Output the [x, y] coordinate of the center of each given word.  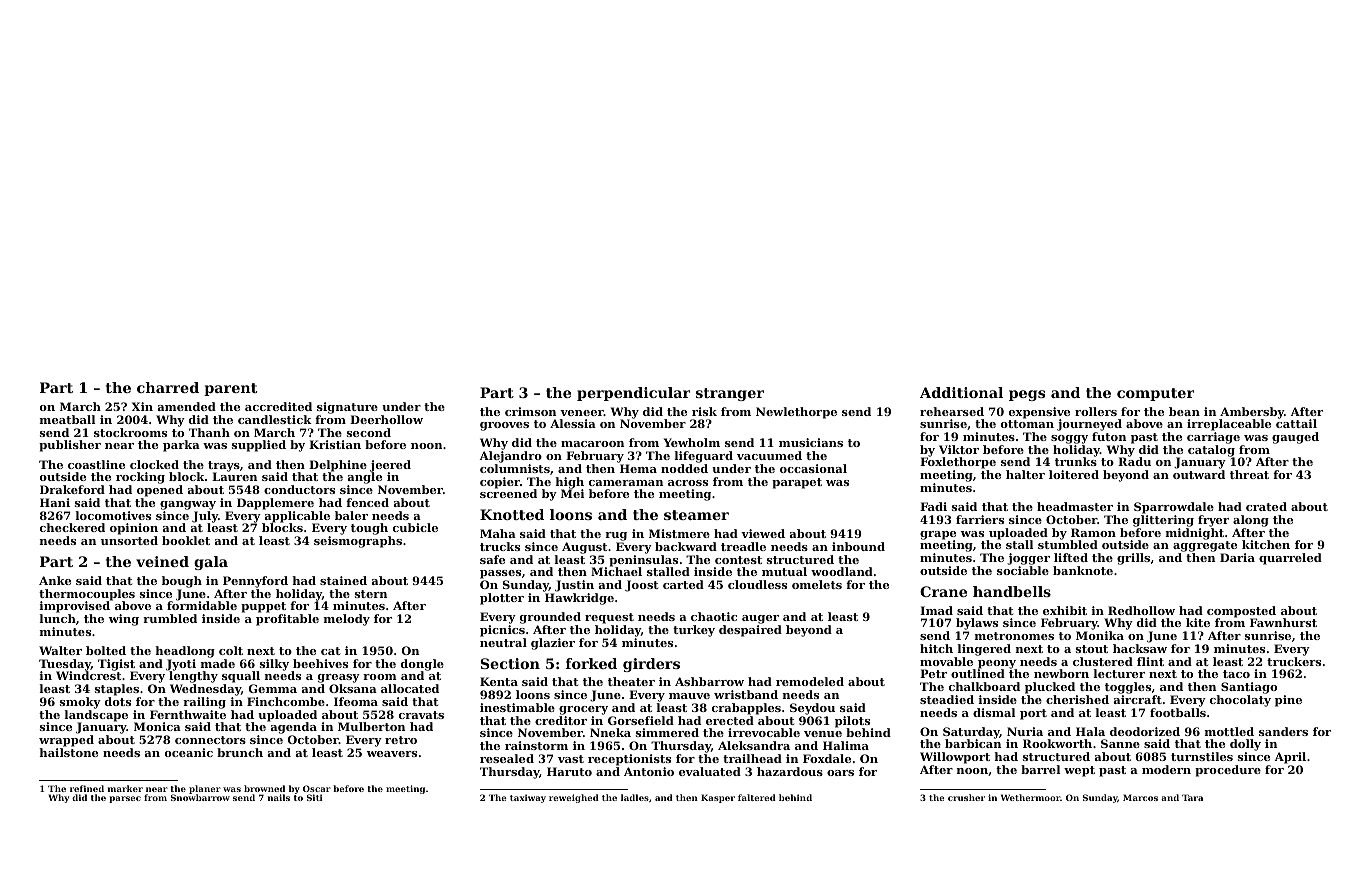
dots [118, 701]
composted [1241, 612]
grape [938, 535]
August [584, 548]
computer [1155, 394]
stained [343, 580]
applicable [297, 517]
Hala [1090, 731]
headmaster [1075, 506]
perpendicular [633, 394]
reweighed [574, 798]
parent [230, 389]
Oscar [317, 788]
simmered [667, 732]
